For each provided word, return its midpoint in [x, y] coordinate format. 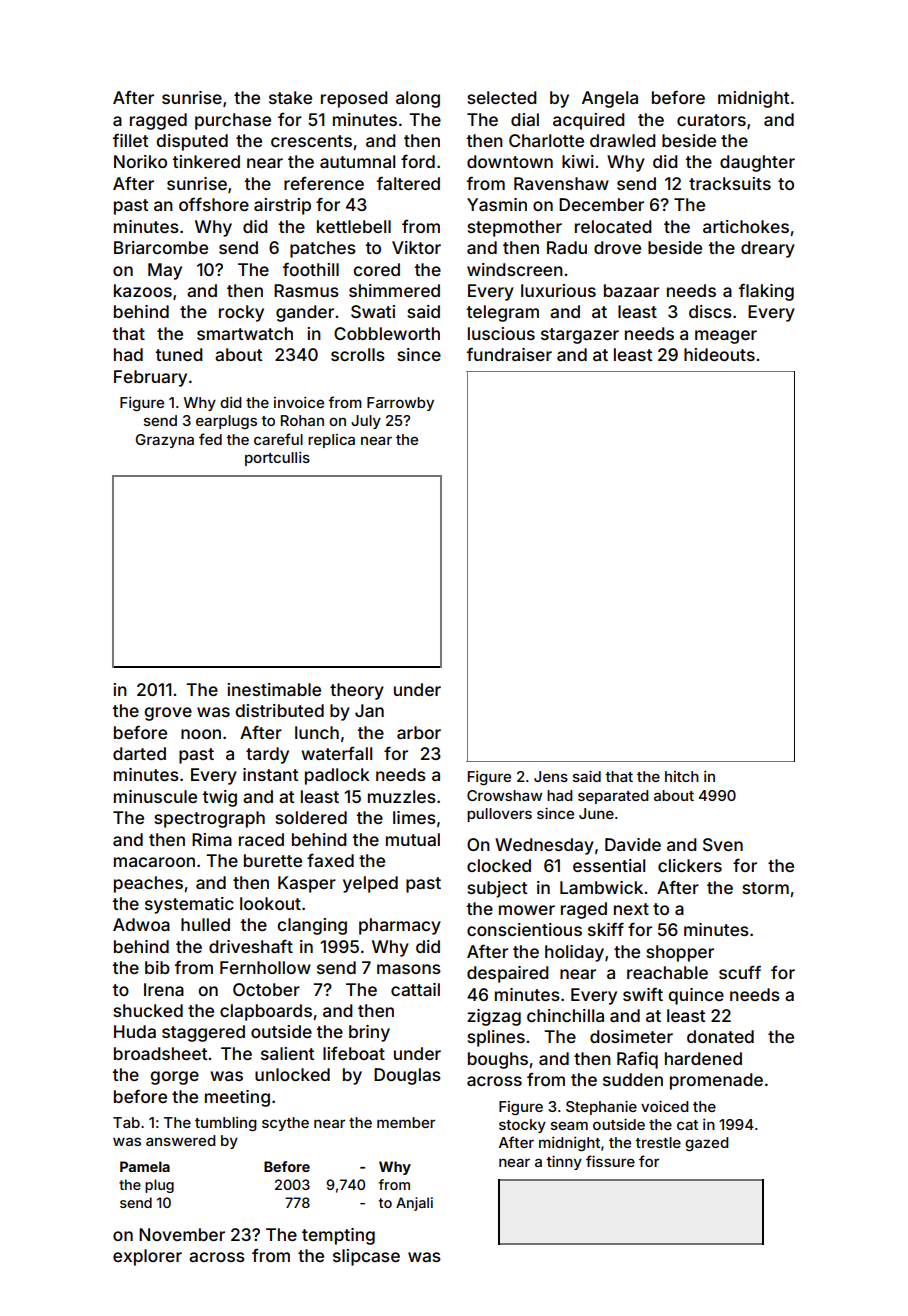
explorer [147, 1257]
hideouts [719, 354]
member [406, 1122]
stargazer [580, 336]
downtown [510, 161]
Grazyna [165, 441]
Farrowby [400, 404]
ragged [158, 121]
